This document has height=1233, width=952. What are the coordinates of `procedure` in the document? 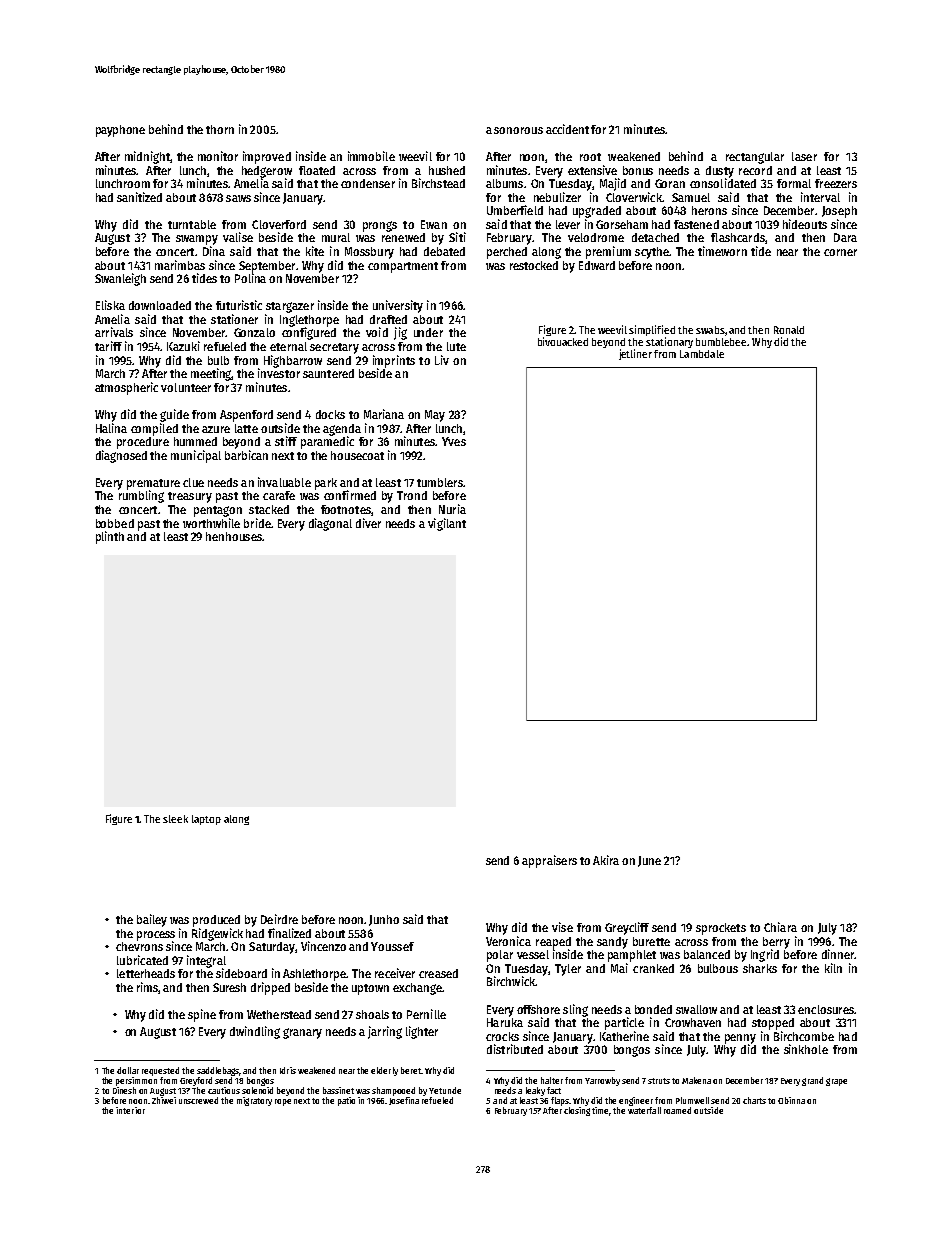 It's located at (143, 443).
